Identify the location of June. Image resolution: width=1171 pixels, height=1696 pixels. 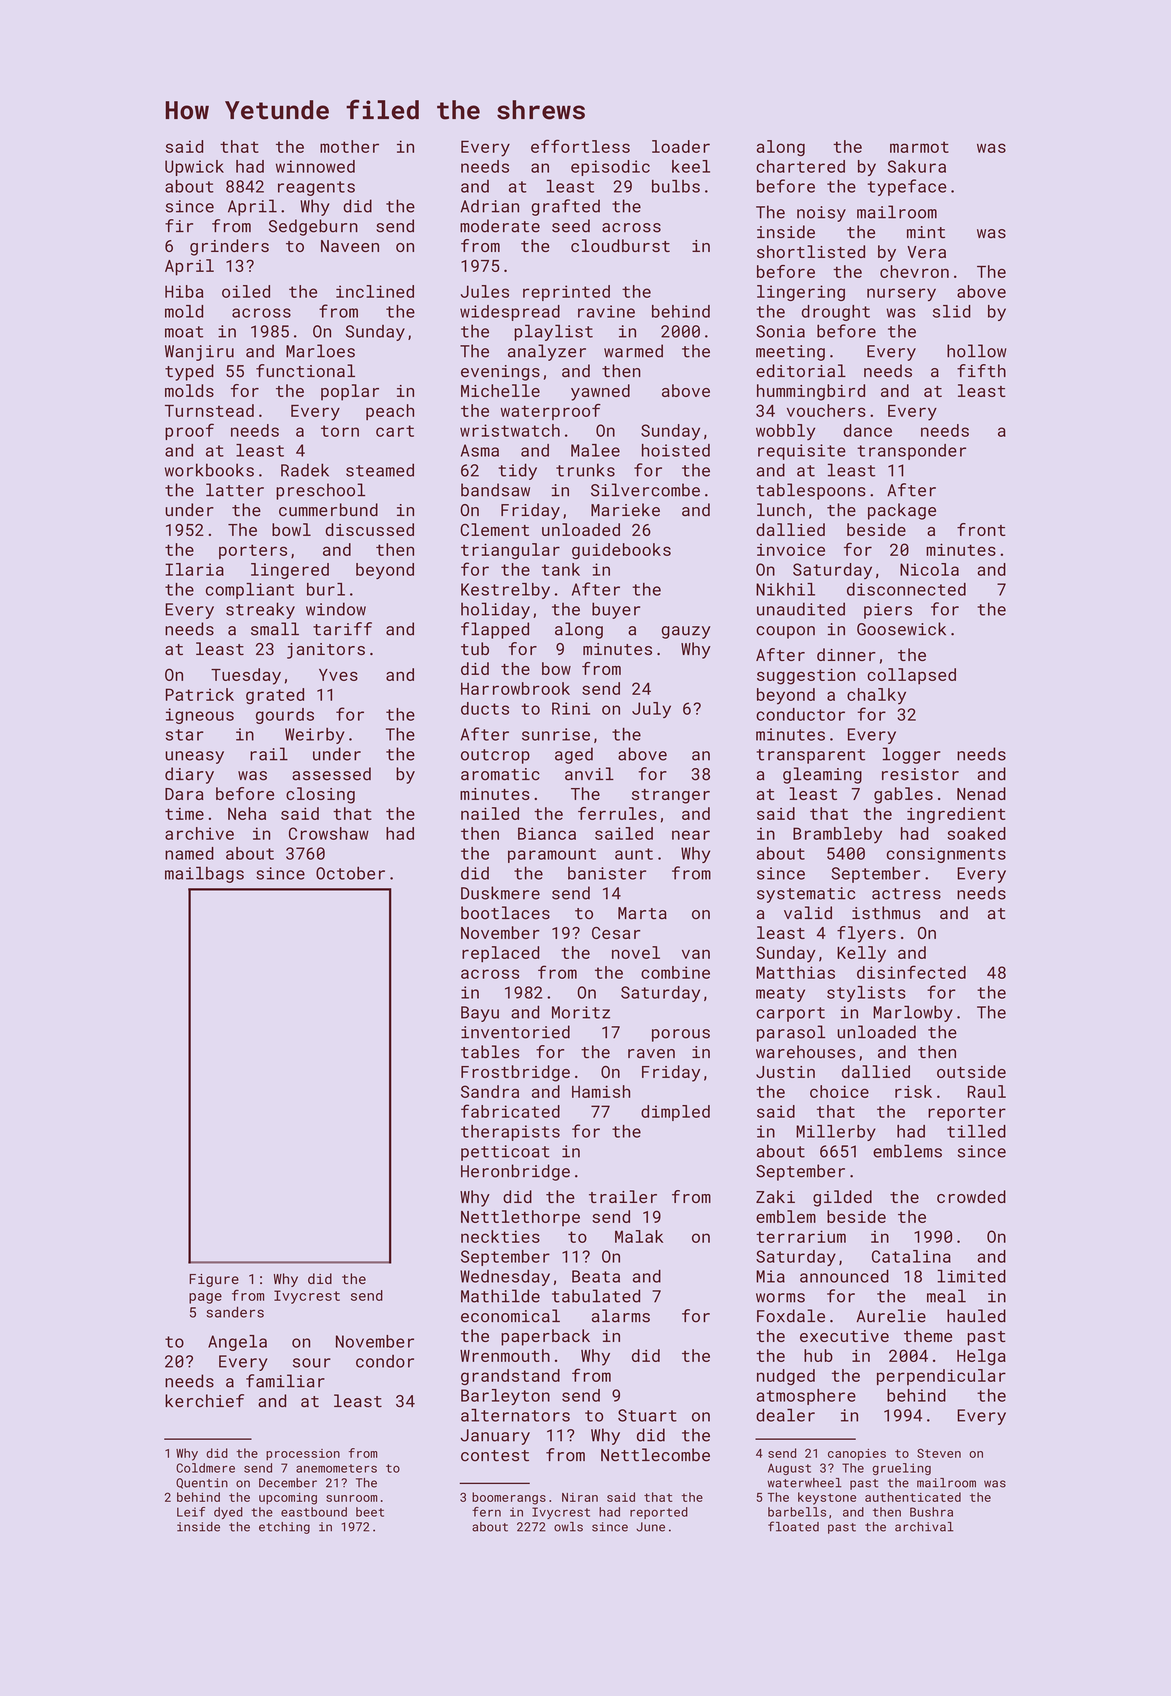
(650, 1527).
